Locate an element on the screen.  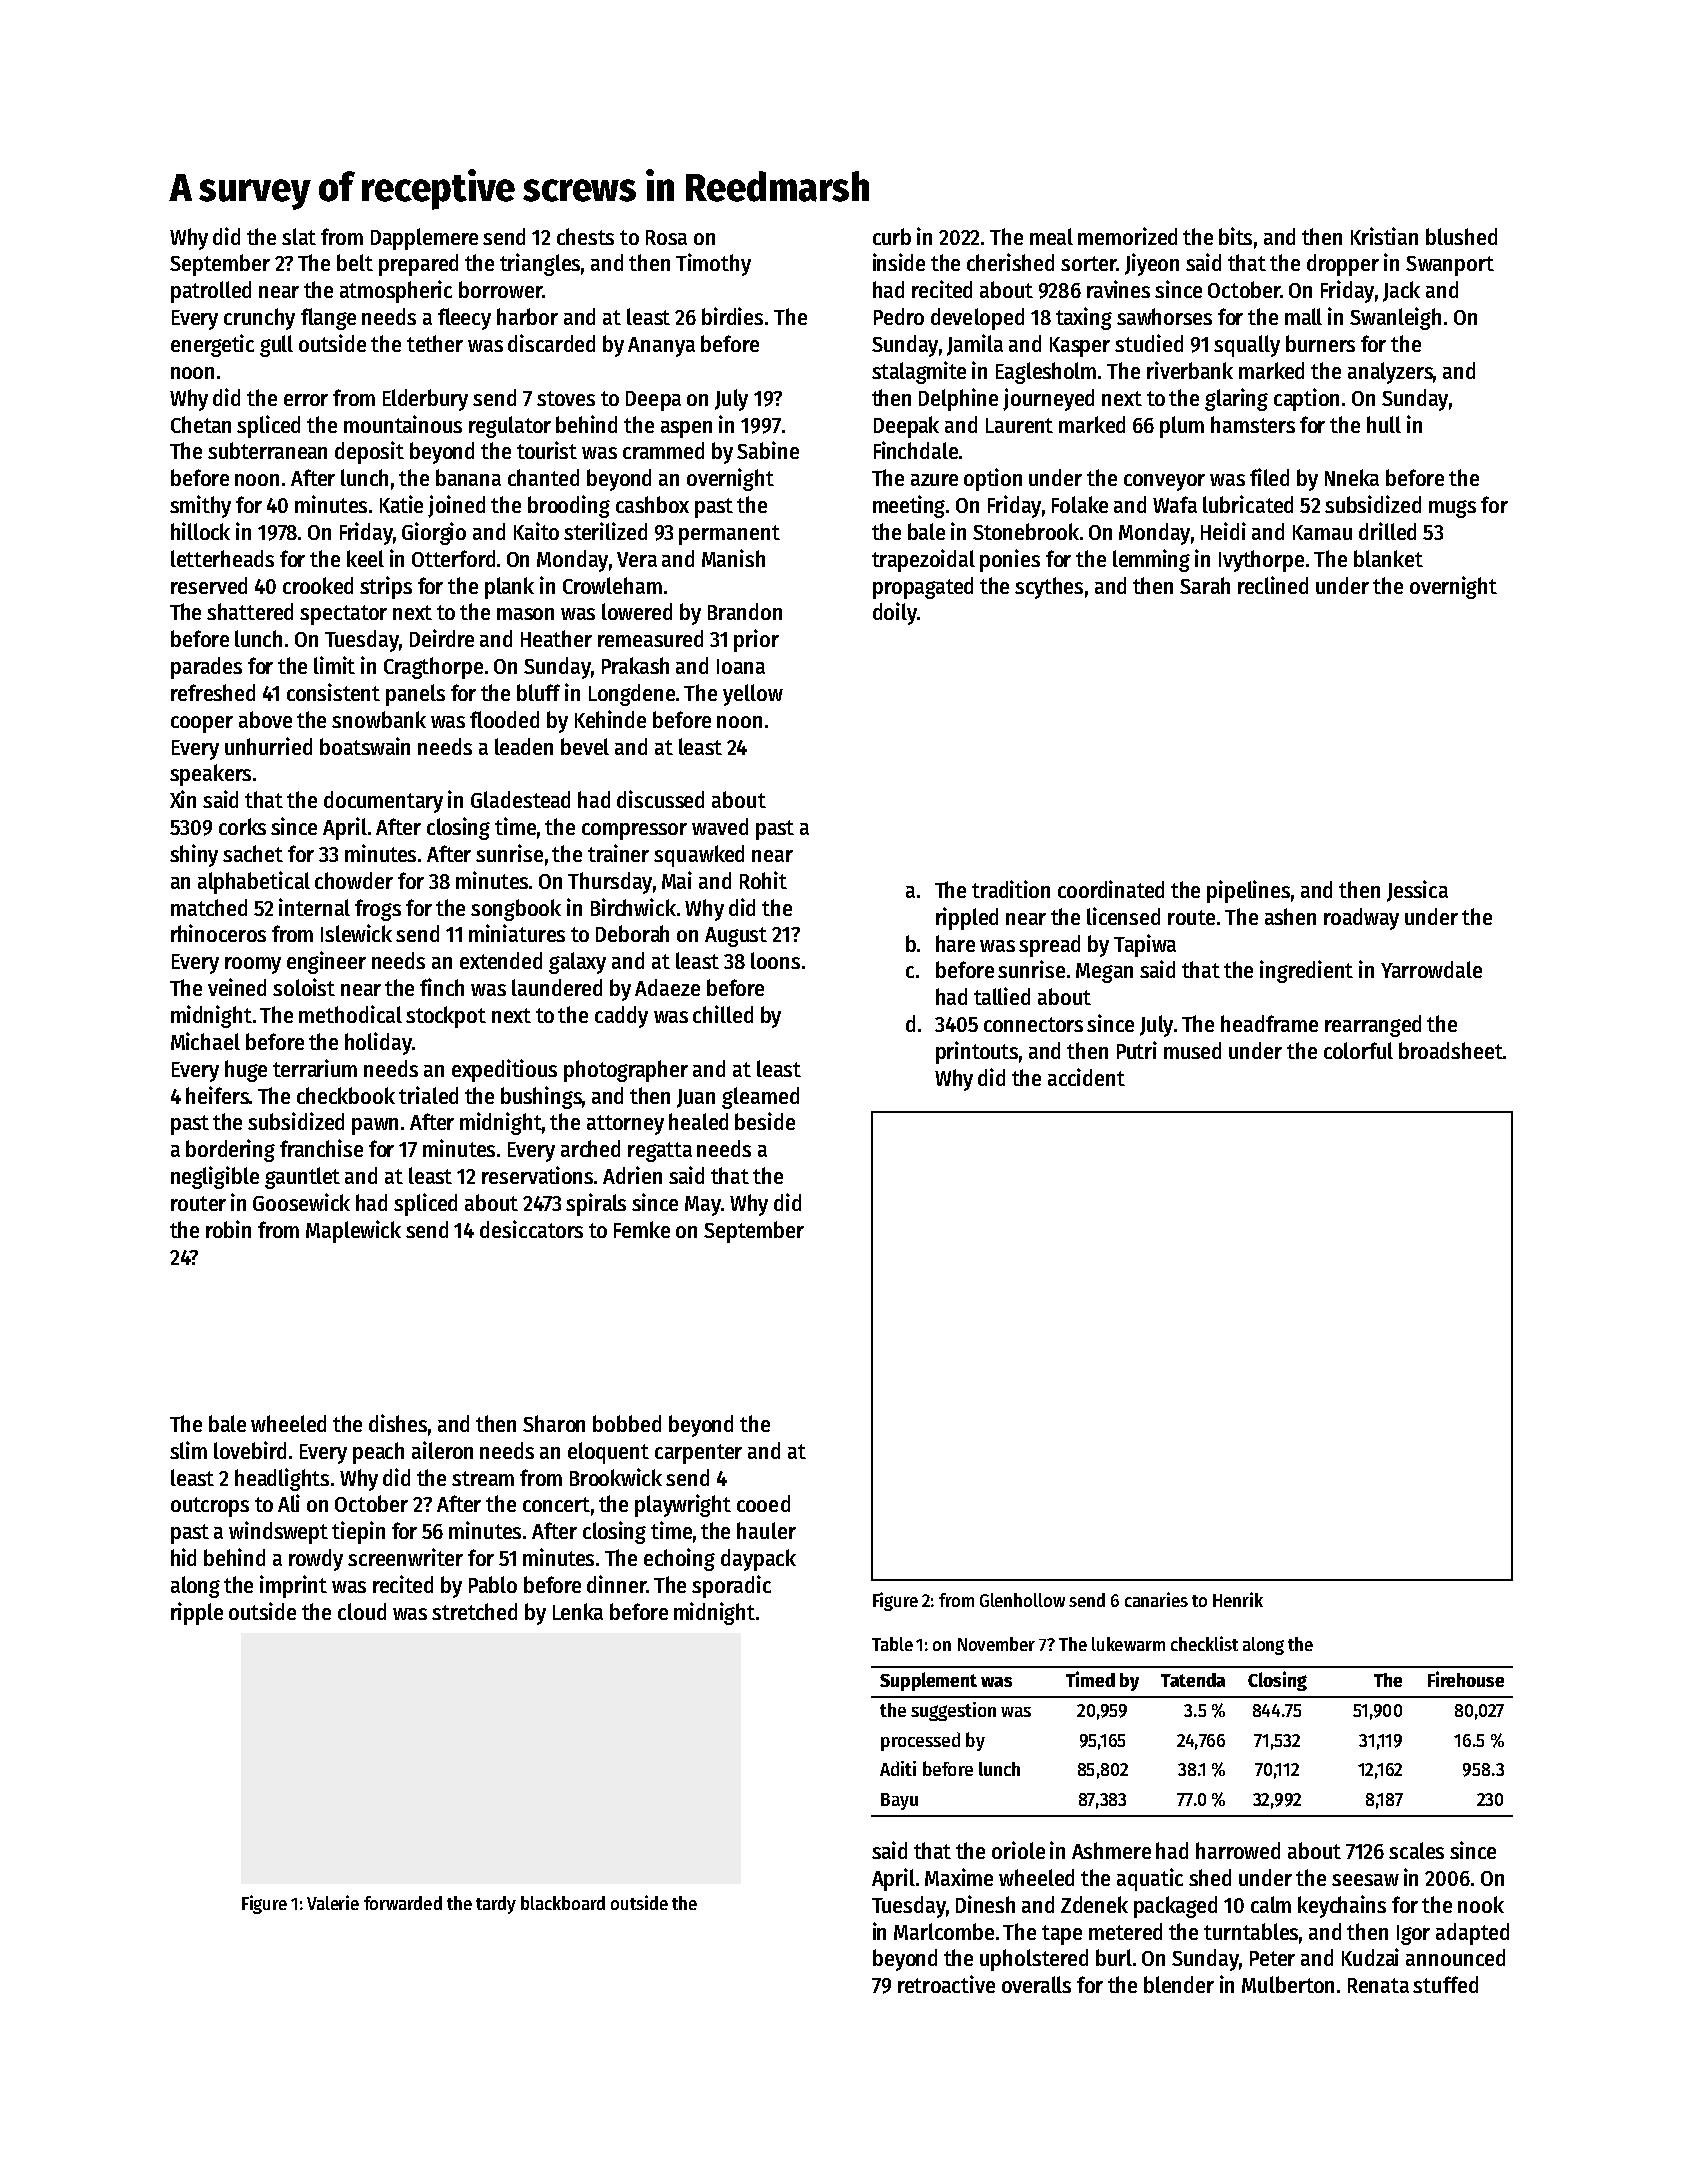
Valerie is located at coordinates (333, 1902).
